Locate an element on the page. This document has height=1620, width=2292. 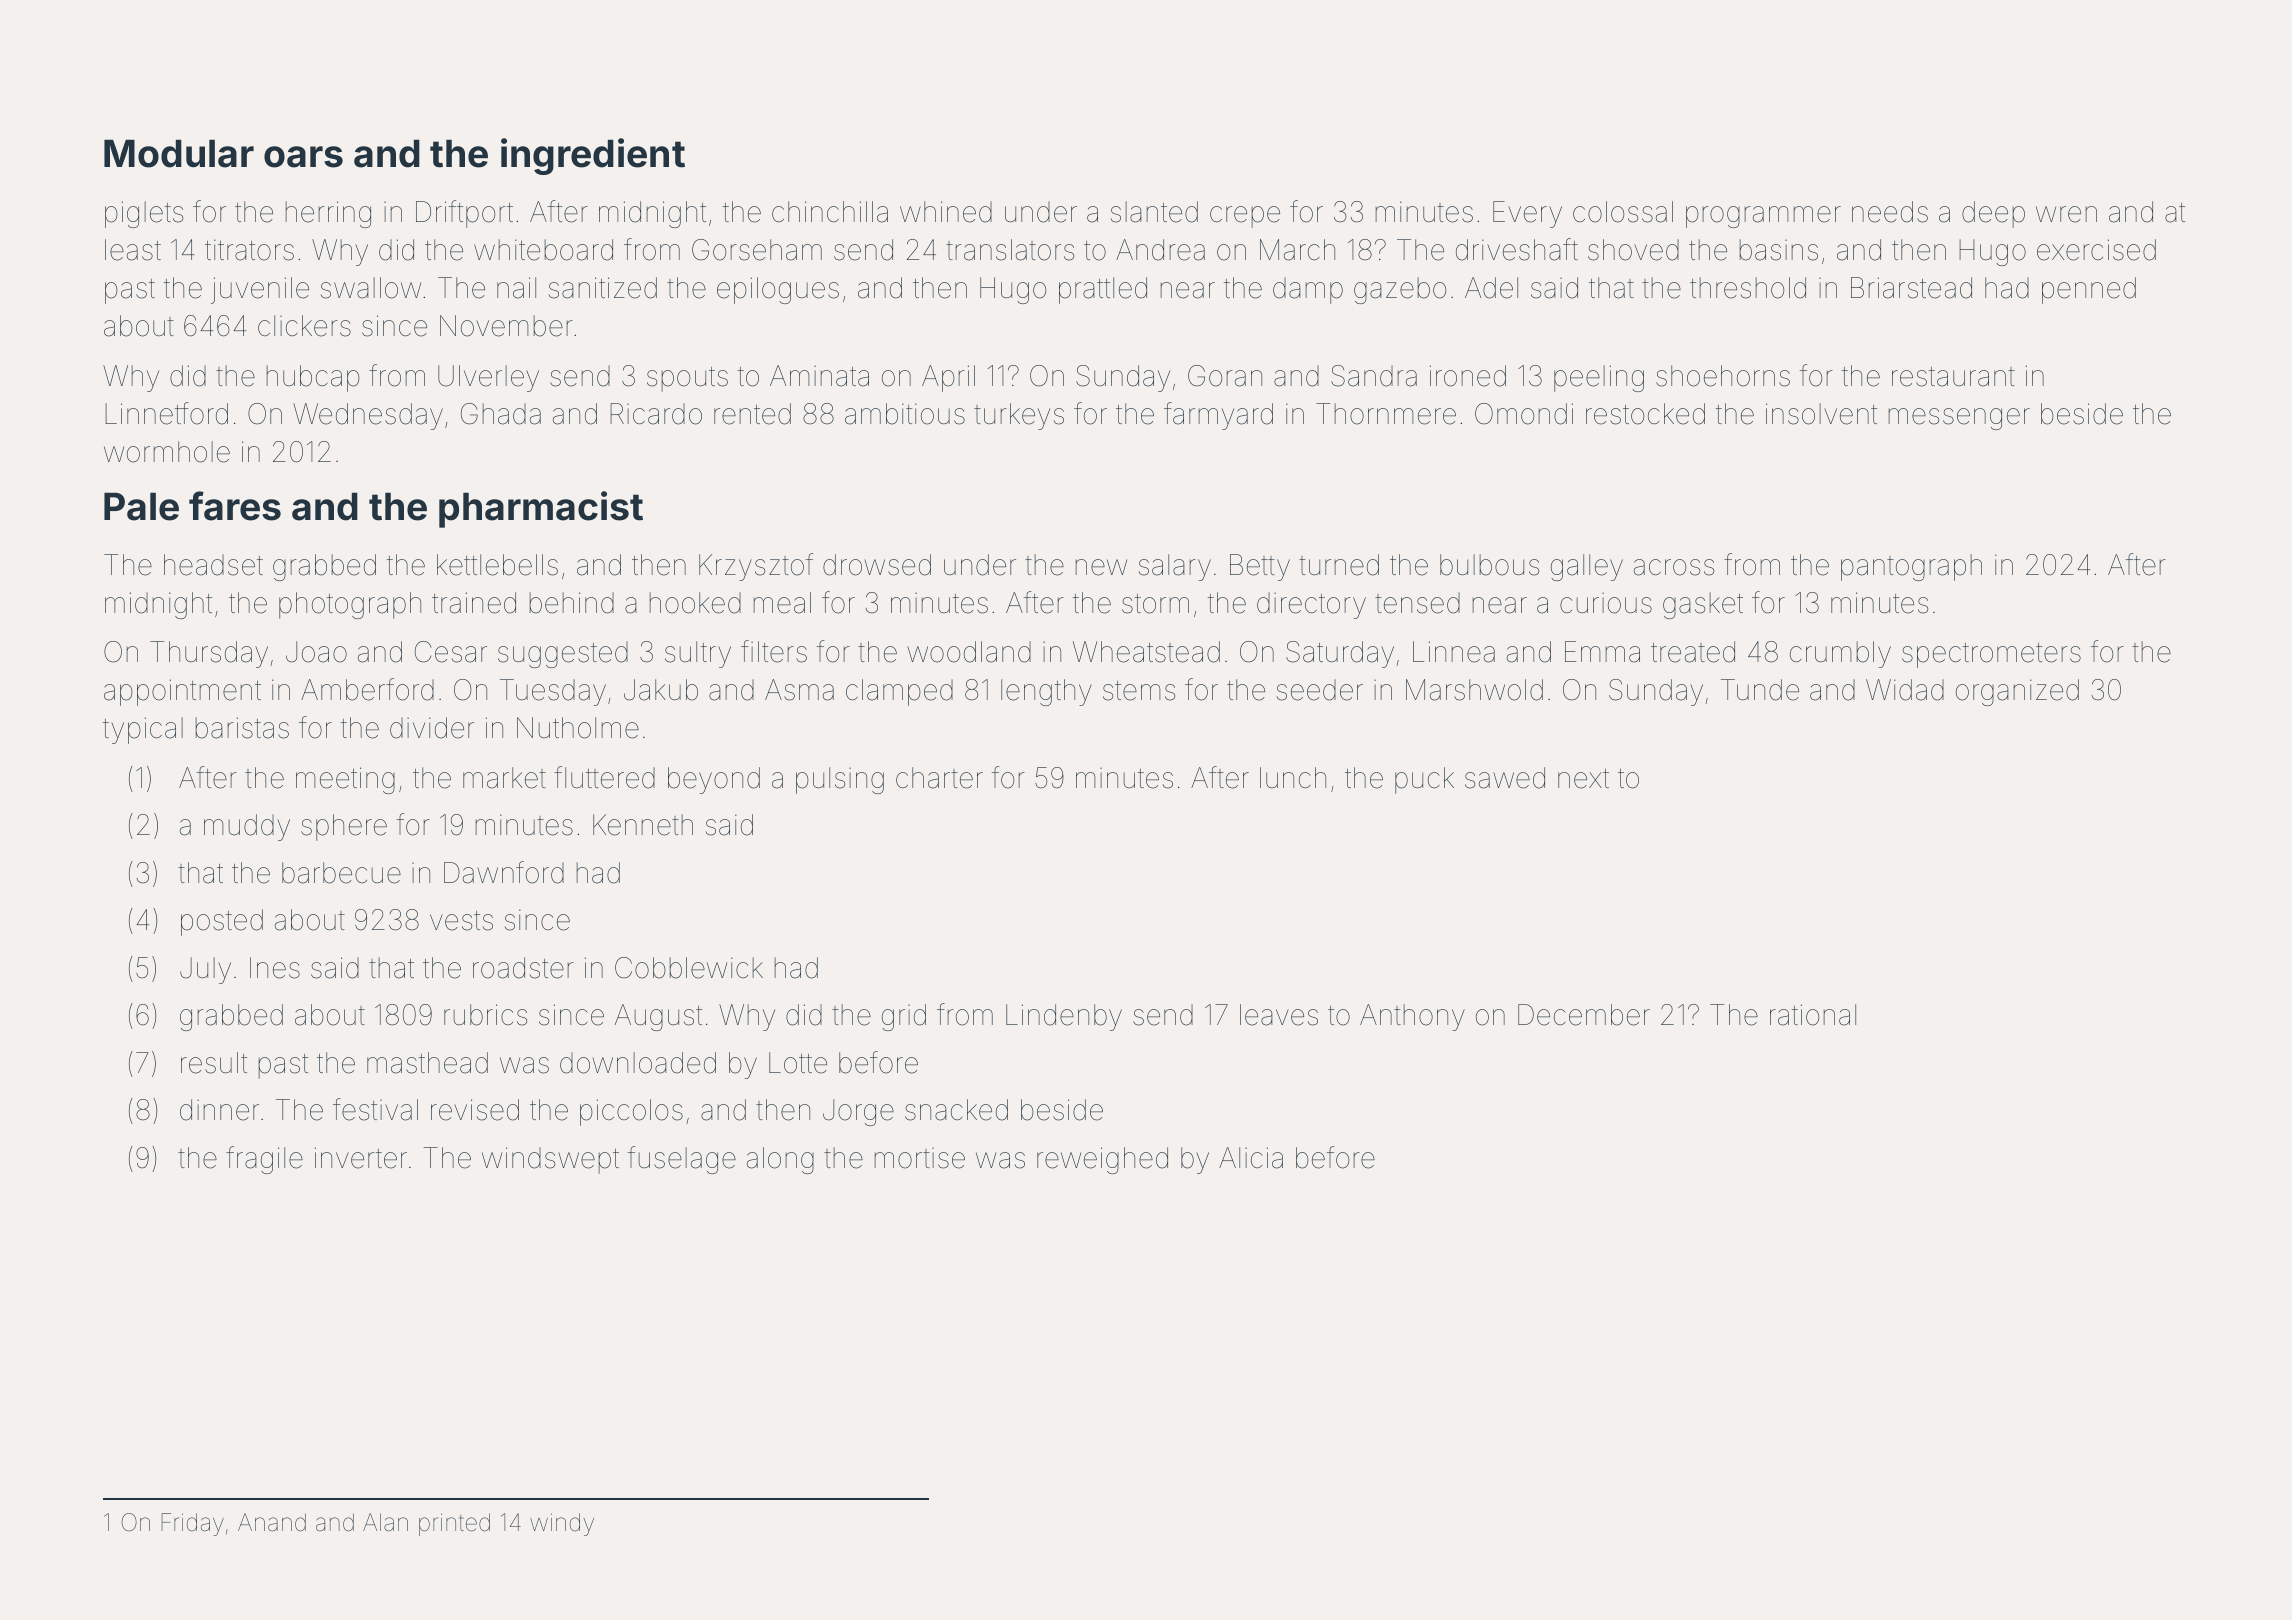
Dawnford is located at coordinates (504, 872).
